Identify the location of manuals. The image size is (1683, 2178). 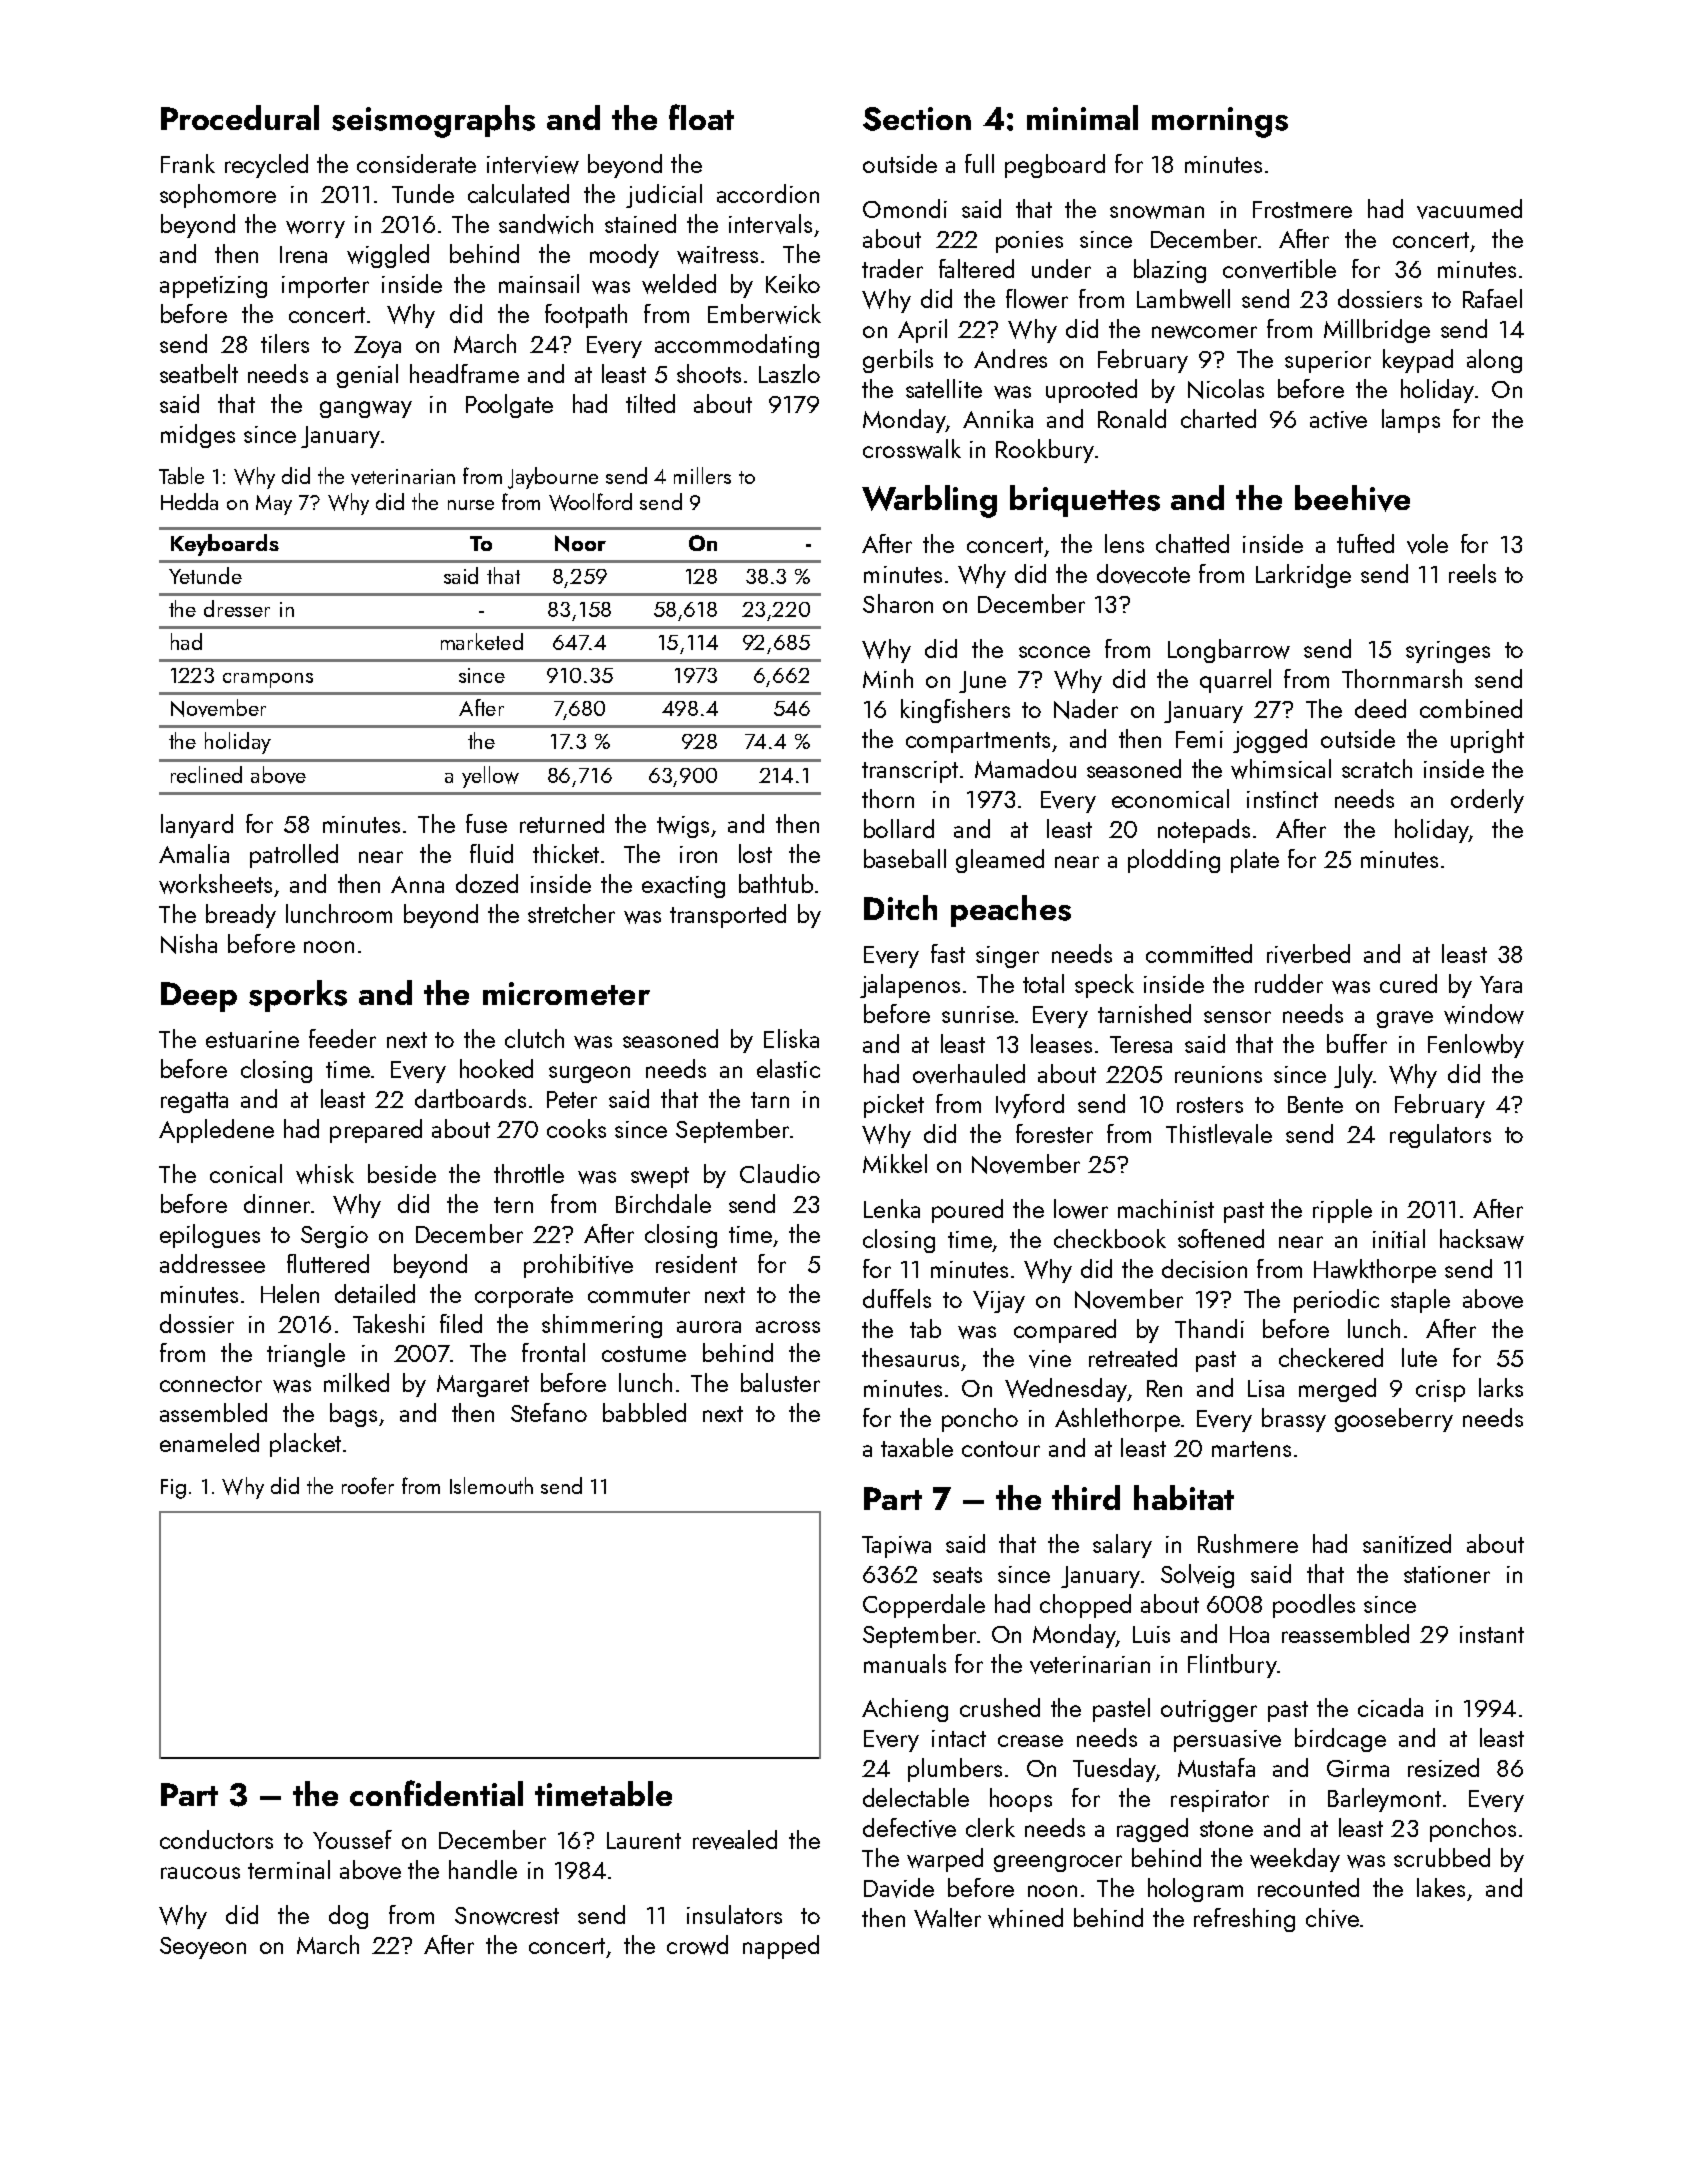
(905, 1663).
